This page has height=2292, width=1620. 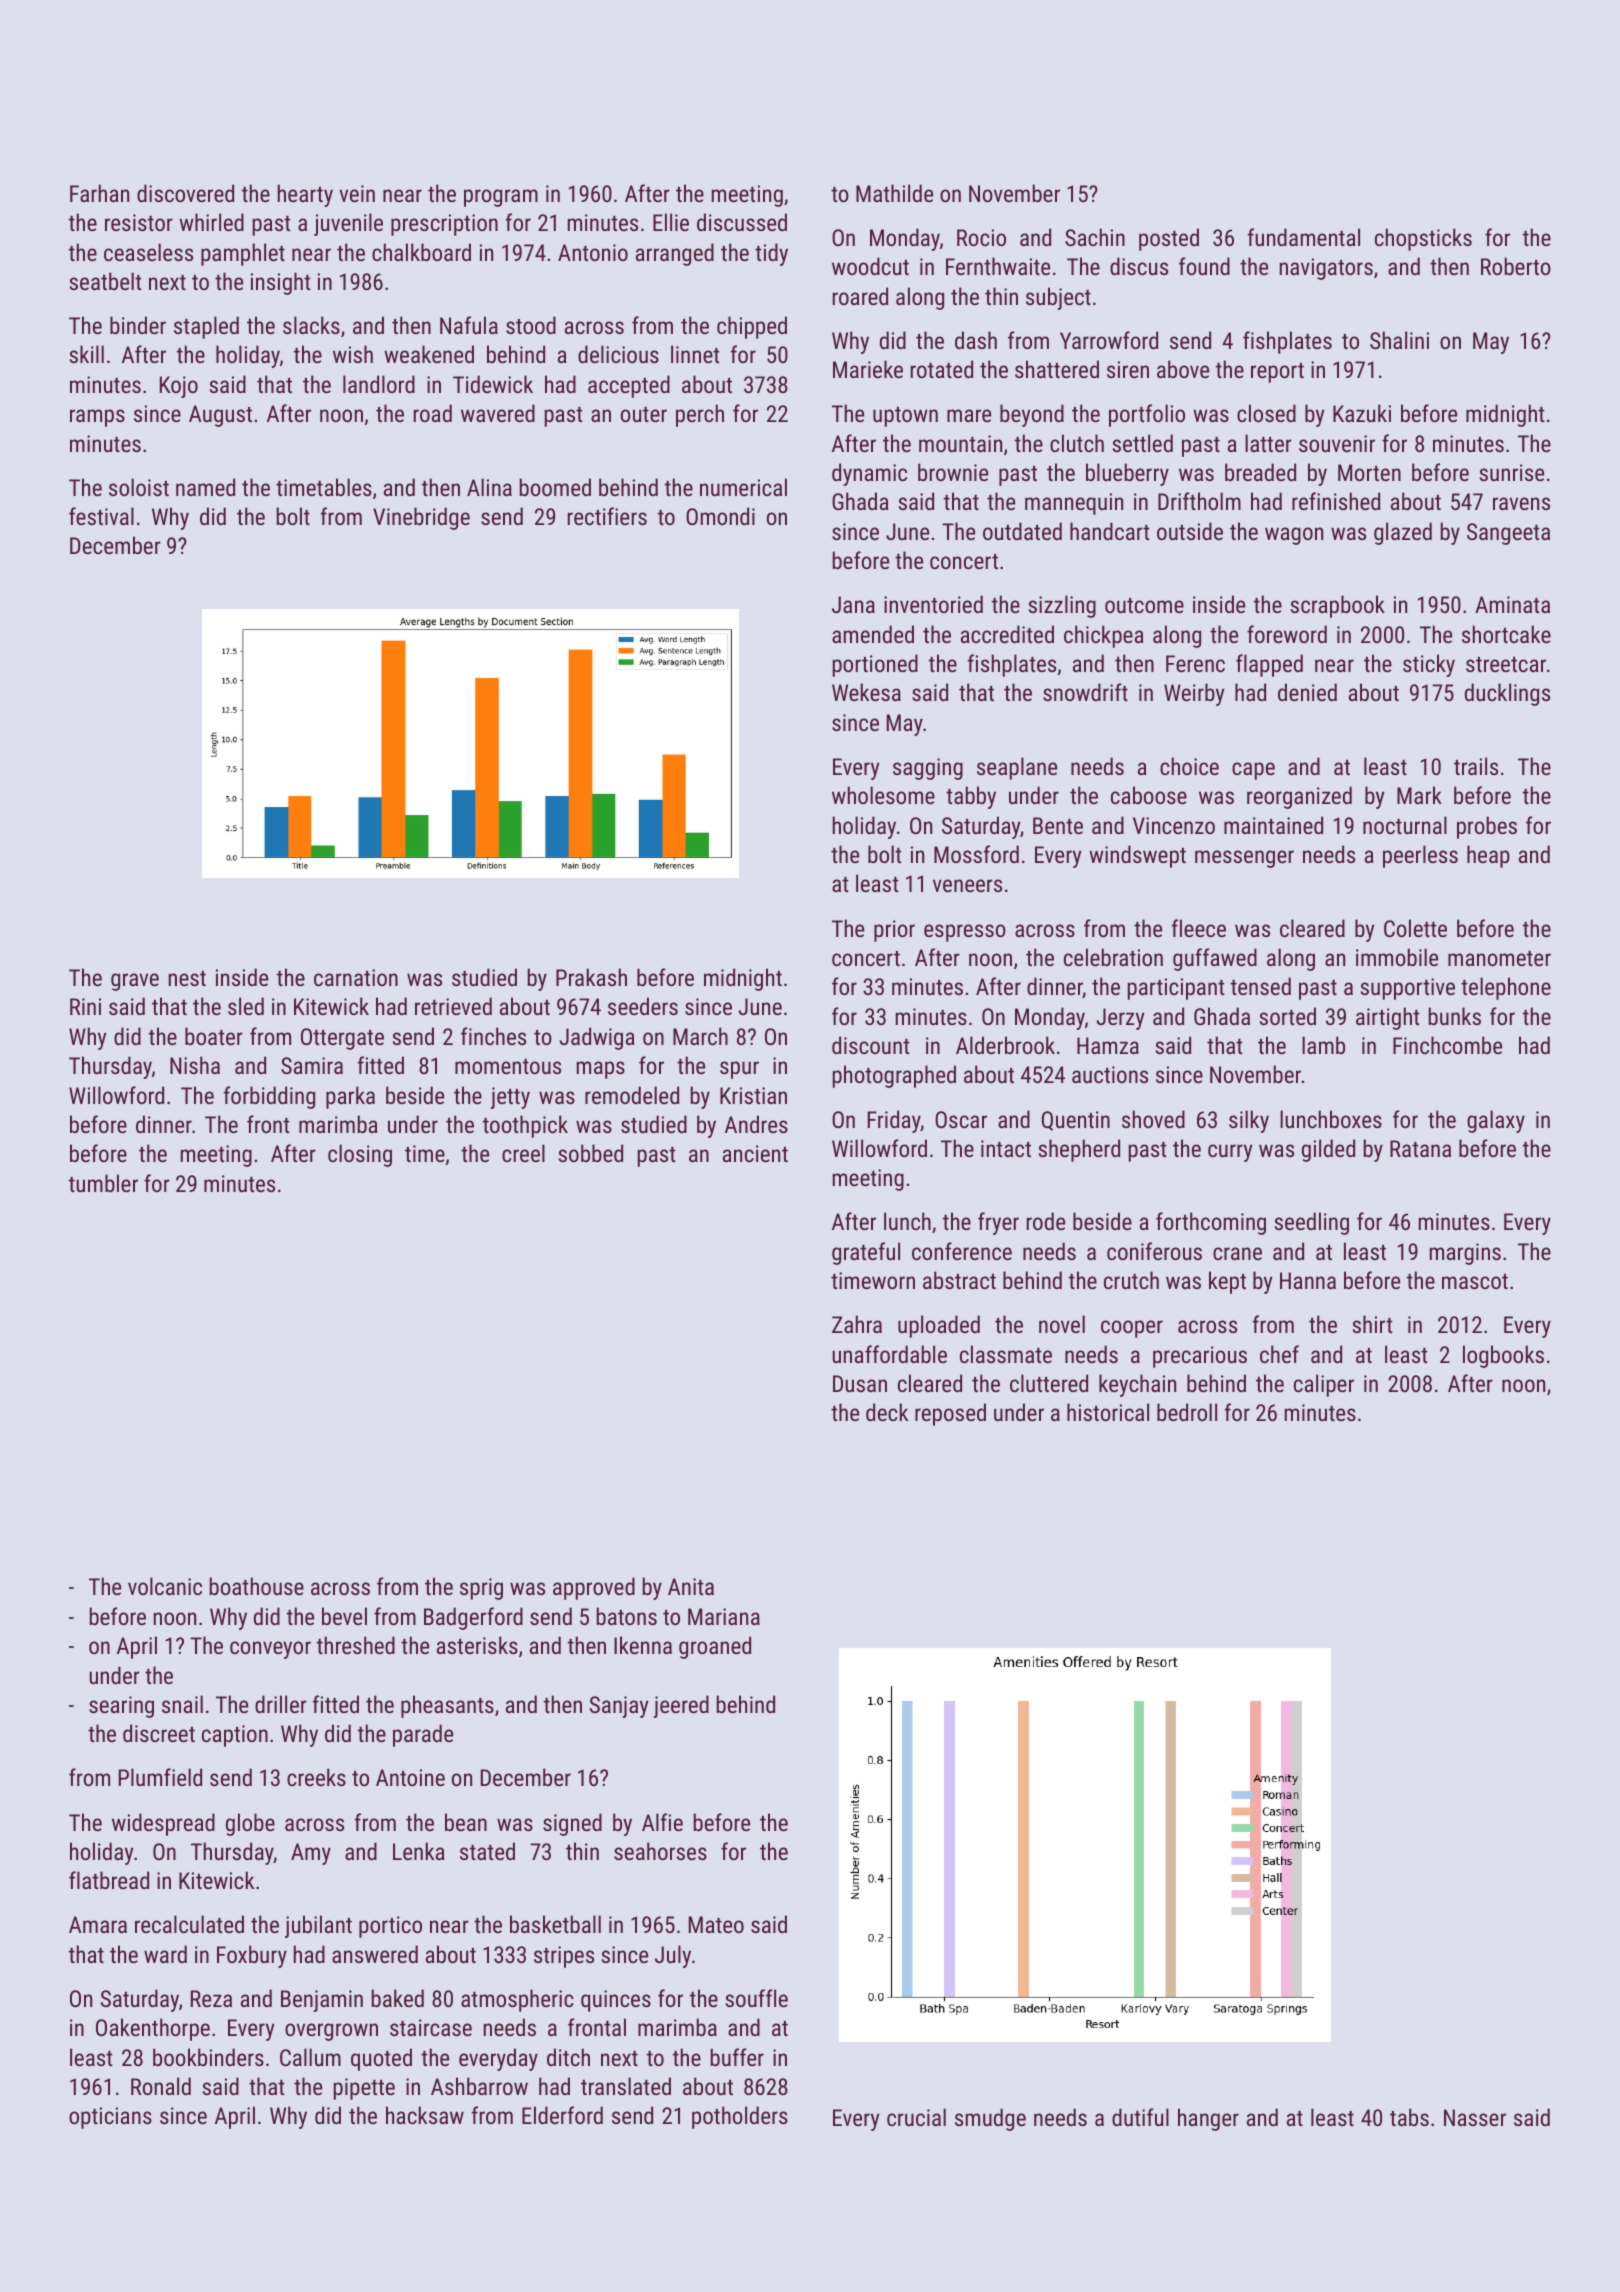 What do you see at coordinates (523, 1153) in the page?
I see `creel` at bounding box center [523, 1153].
